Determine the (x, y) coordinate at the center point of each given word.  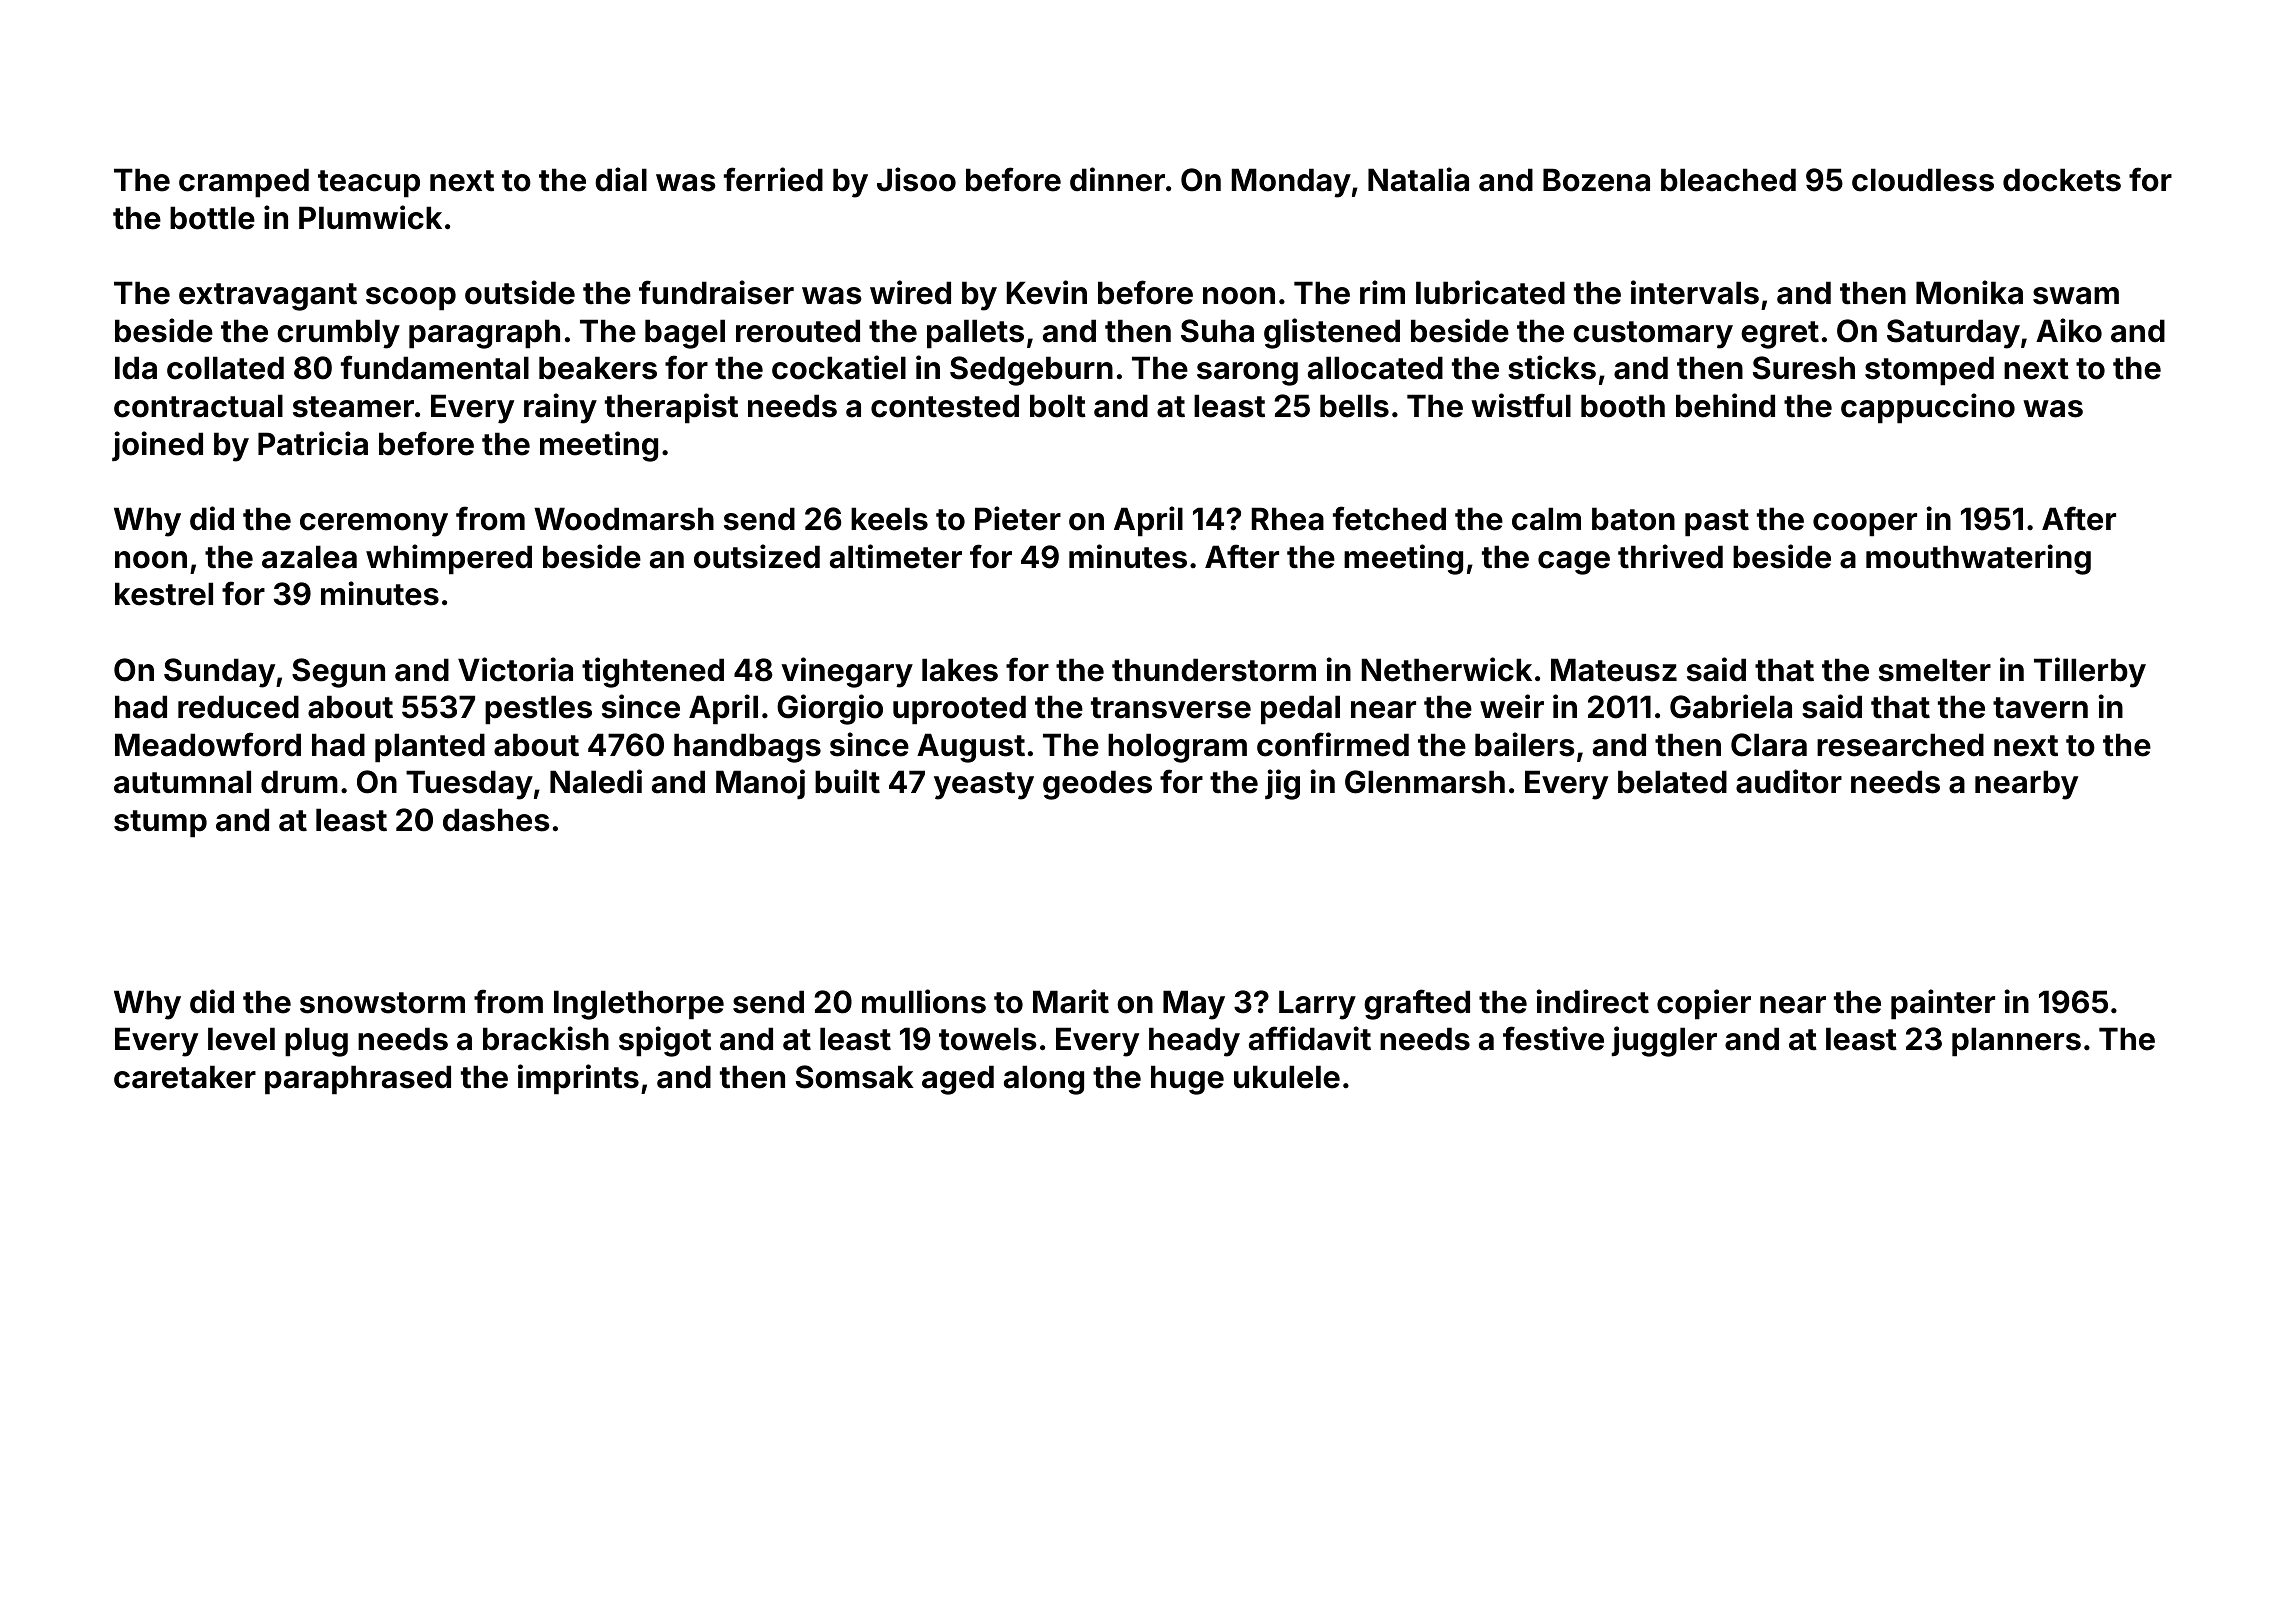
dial (621, 179)
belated (1672, 782)
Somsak (855, 1077)
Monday (1291, 183)
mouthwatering (1978, 559)
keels (889, 519)
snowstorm (382, 1003)
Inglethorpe (639, 1005)
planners (2016, 1042)
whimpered (449, 559)
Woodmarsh (624, 519)
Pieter (1018, 518)
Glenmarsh (1425, 782)
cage (1574, 563)
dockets (2062, 180)
